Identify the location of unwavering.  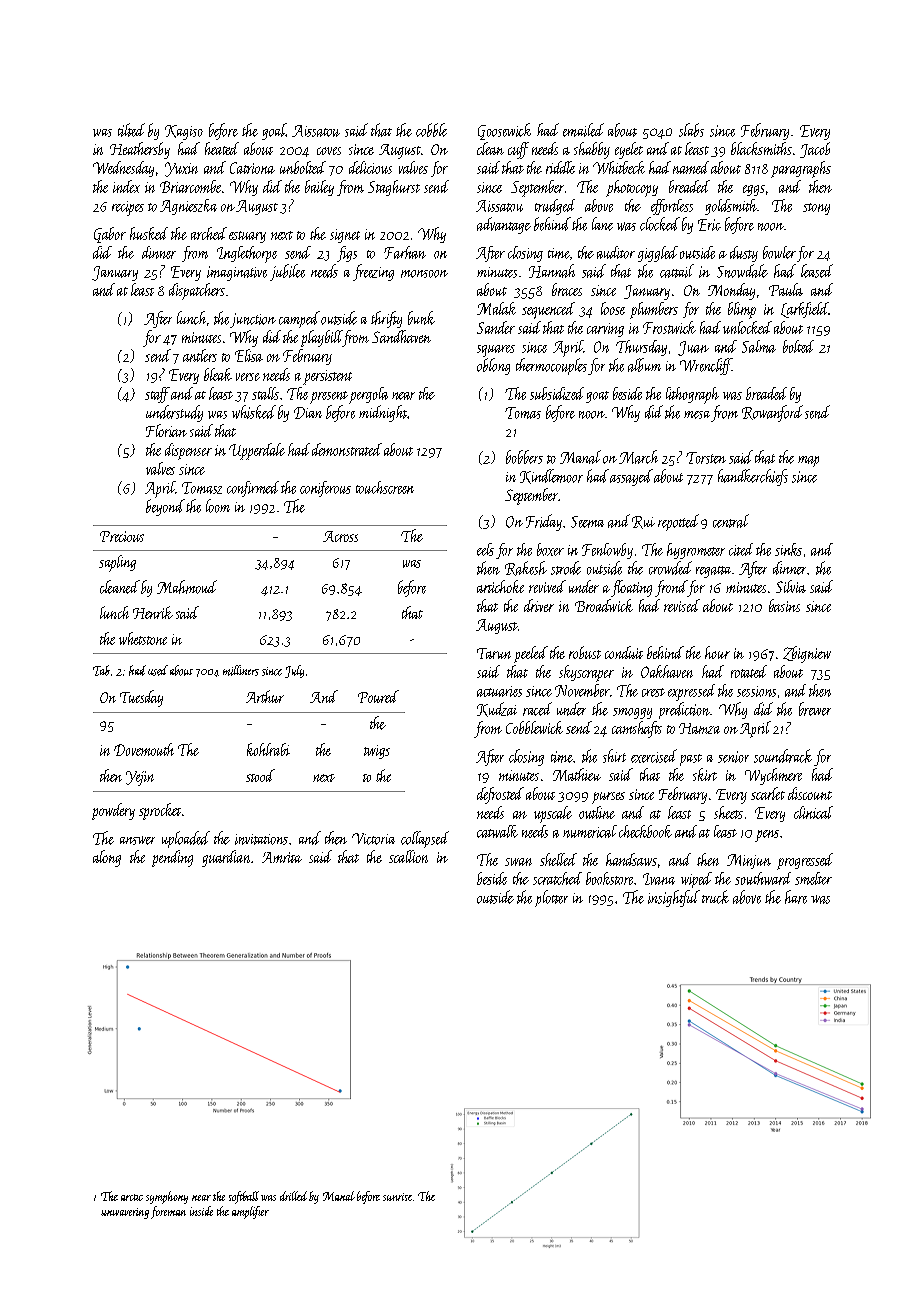
(125, 1213).
